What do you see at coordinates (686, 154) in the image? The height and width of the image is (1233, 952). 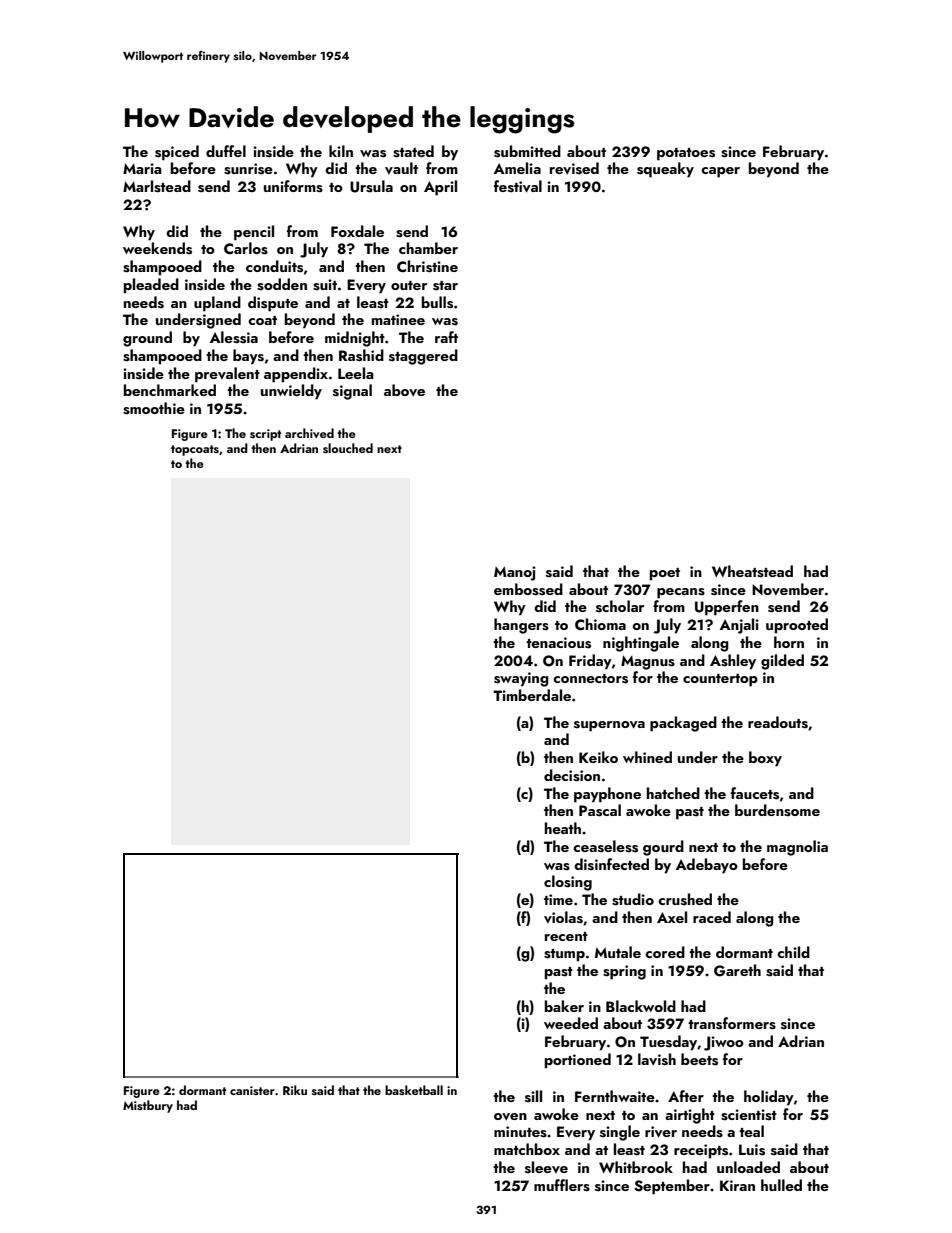 I see `potatoes` at bounding box center [686, 154].
